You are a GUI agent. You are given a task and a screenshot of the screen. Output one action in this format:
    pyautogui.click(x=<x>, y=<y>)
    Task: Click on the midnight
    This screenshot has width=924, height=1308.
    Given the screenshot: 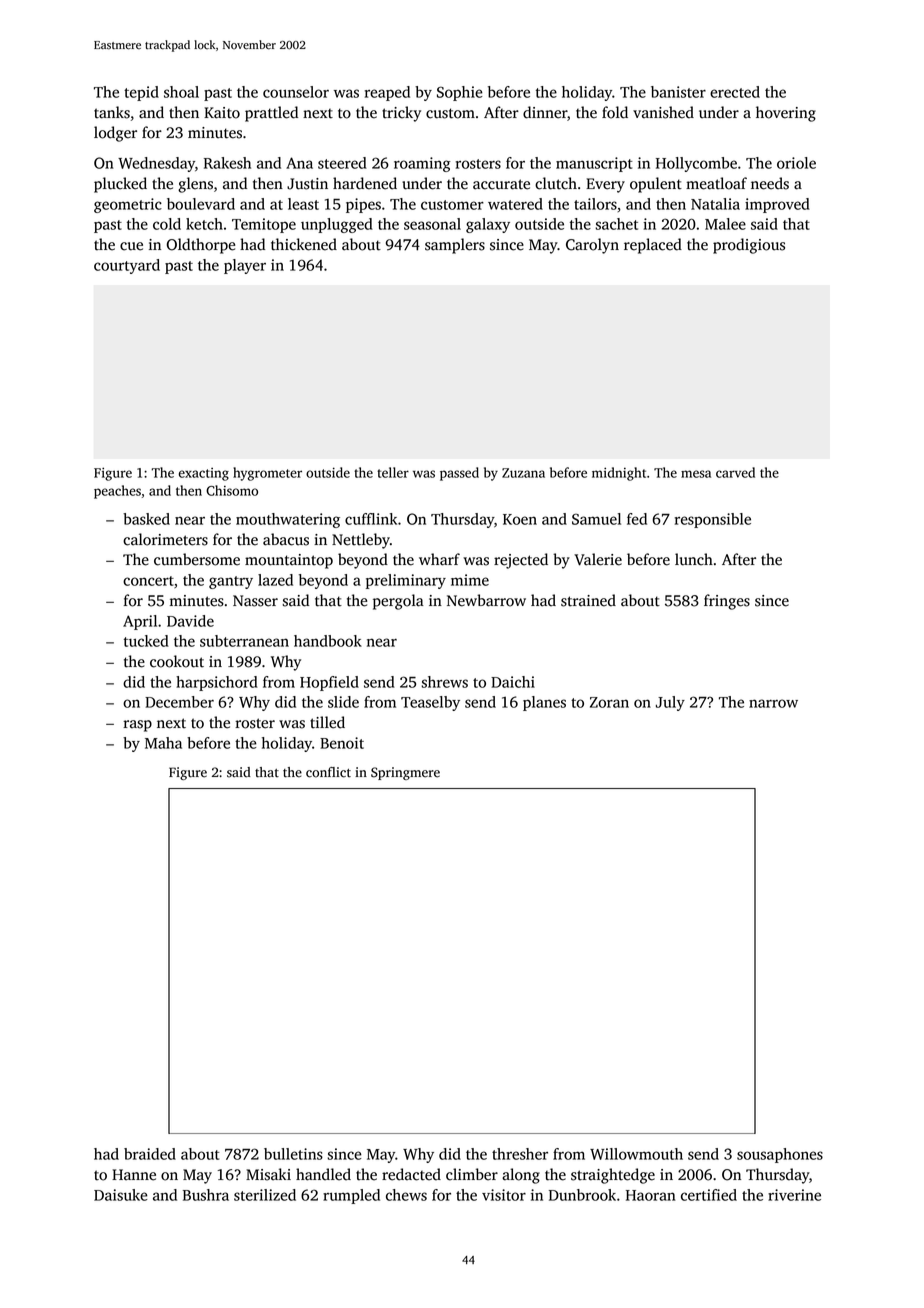 What is the action you would take?
    pyautogui.click(x=619, y=474)
